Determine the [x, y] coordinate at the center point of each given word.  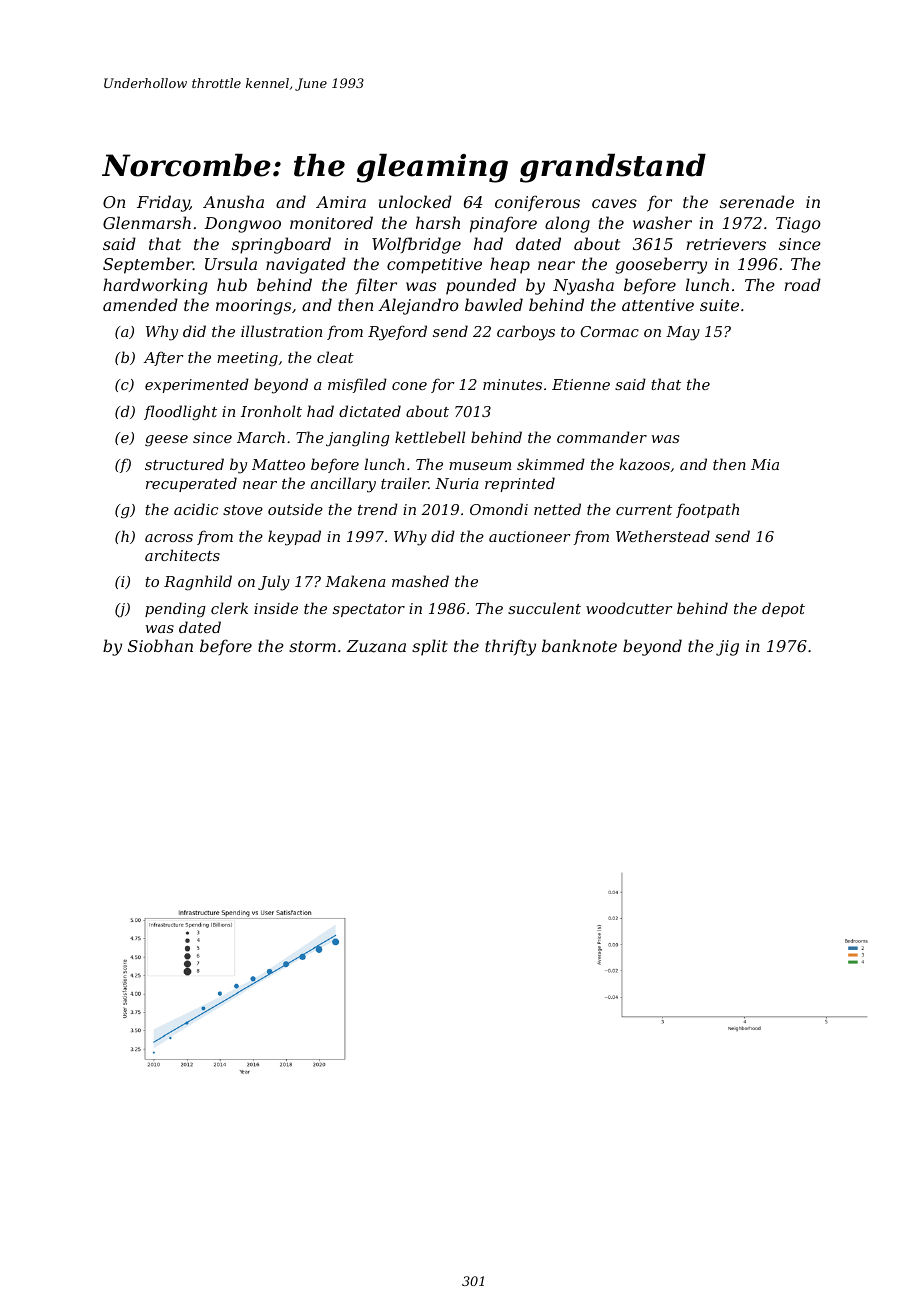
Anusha [233, 201]
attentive [658, 305]
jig [727, 648]
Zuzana [376, 646]
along [567, 224]
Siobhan [160, 645]
